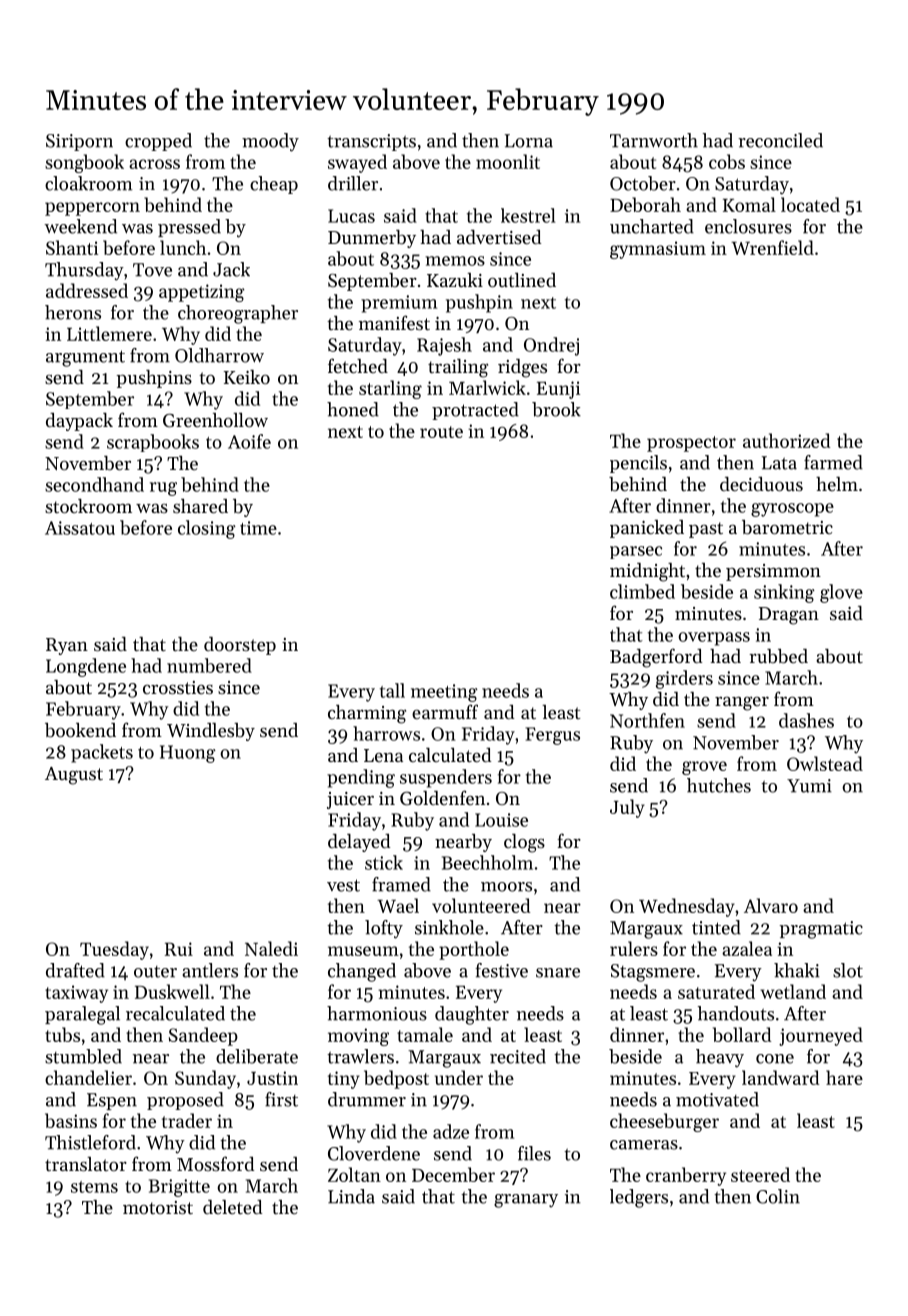 This page has width=908, height=1316. Describe the element at coordinates (158, 1207) in the page. I see `motorist` at that location.
